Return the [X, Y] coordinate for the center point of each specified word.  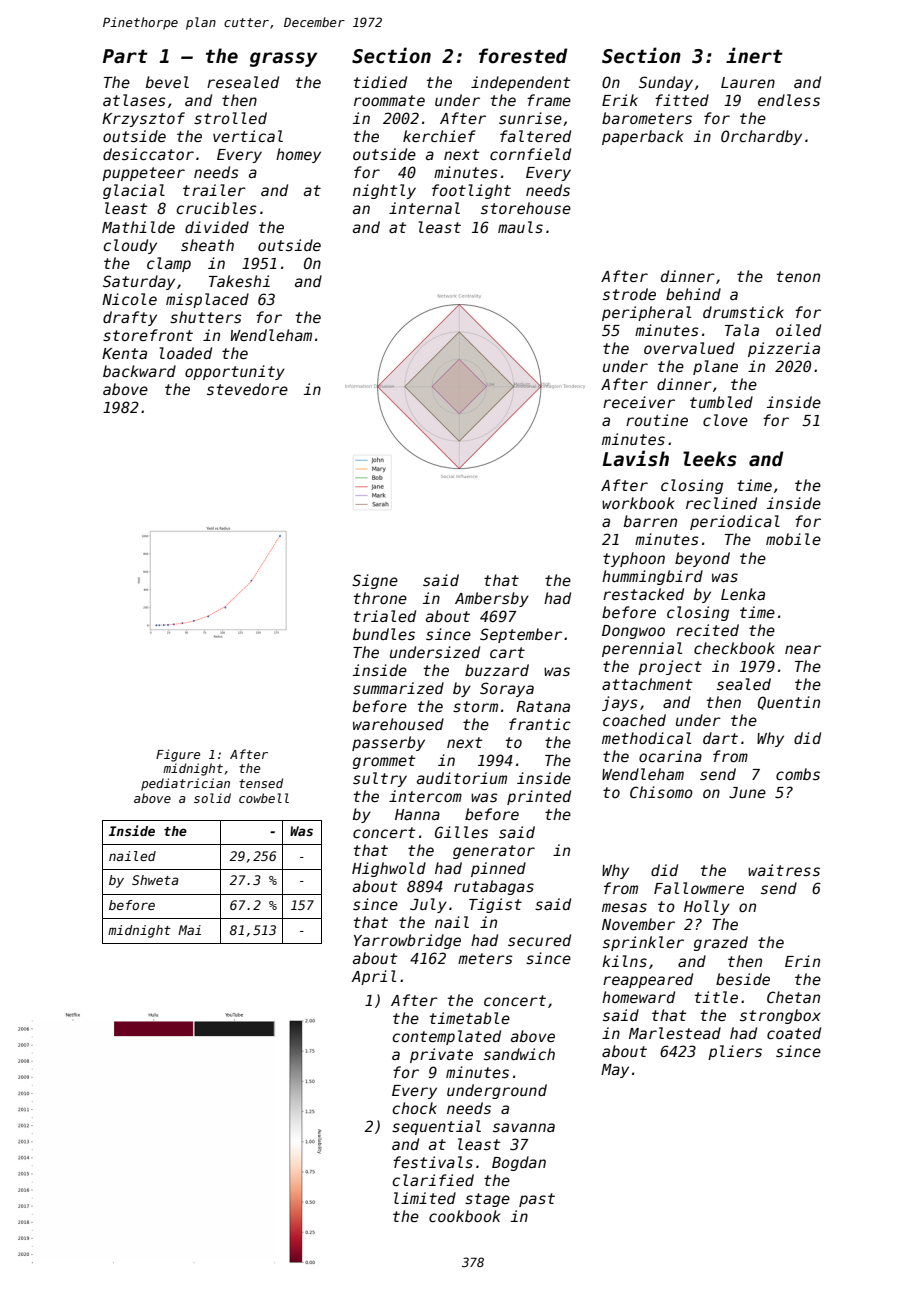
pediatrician [185, 784]
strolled [230, 118]
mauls [520, 227]
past [537, 1200]
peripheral [646, 313]
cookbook [464, 1216]
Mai [189, 930]
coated [794, 1033]
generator [494, 852]
